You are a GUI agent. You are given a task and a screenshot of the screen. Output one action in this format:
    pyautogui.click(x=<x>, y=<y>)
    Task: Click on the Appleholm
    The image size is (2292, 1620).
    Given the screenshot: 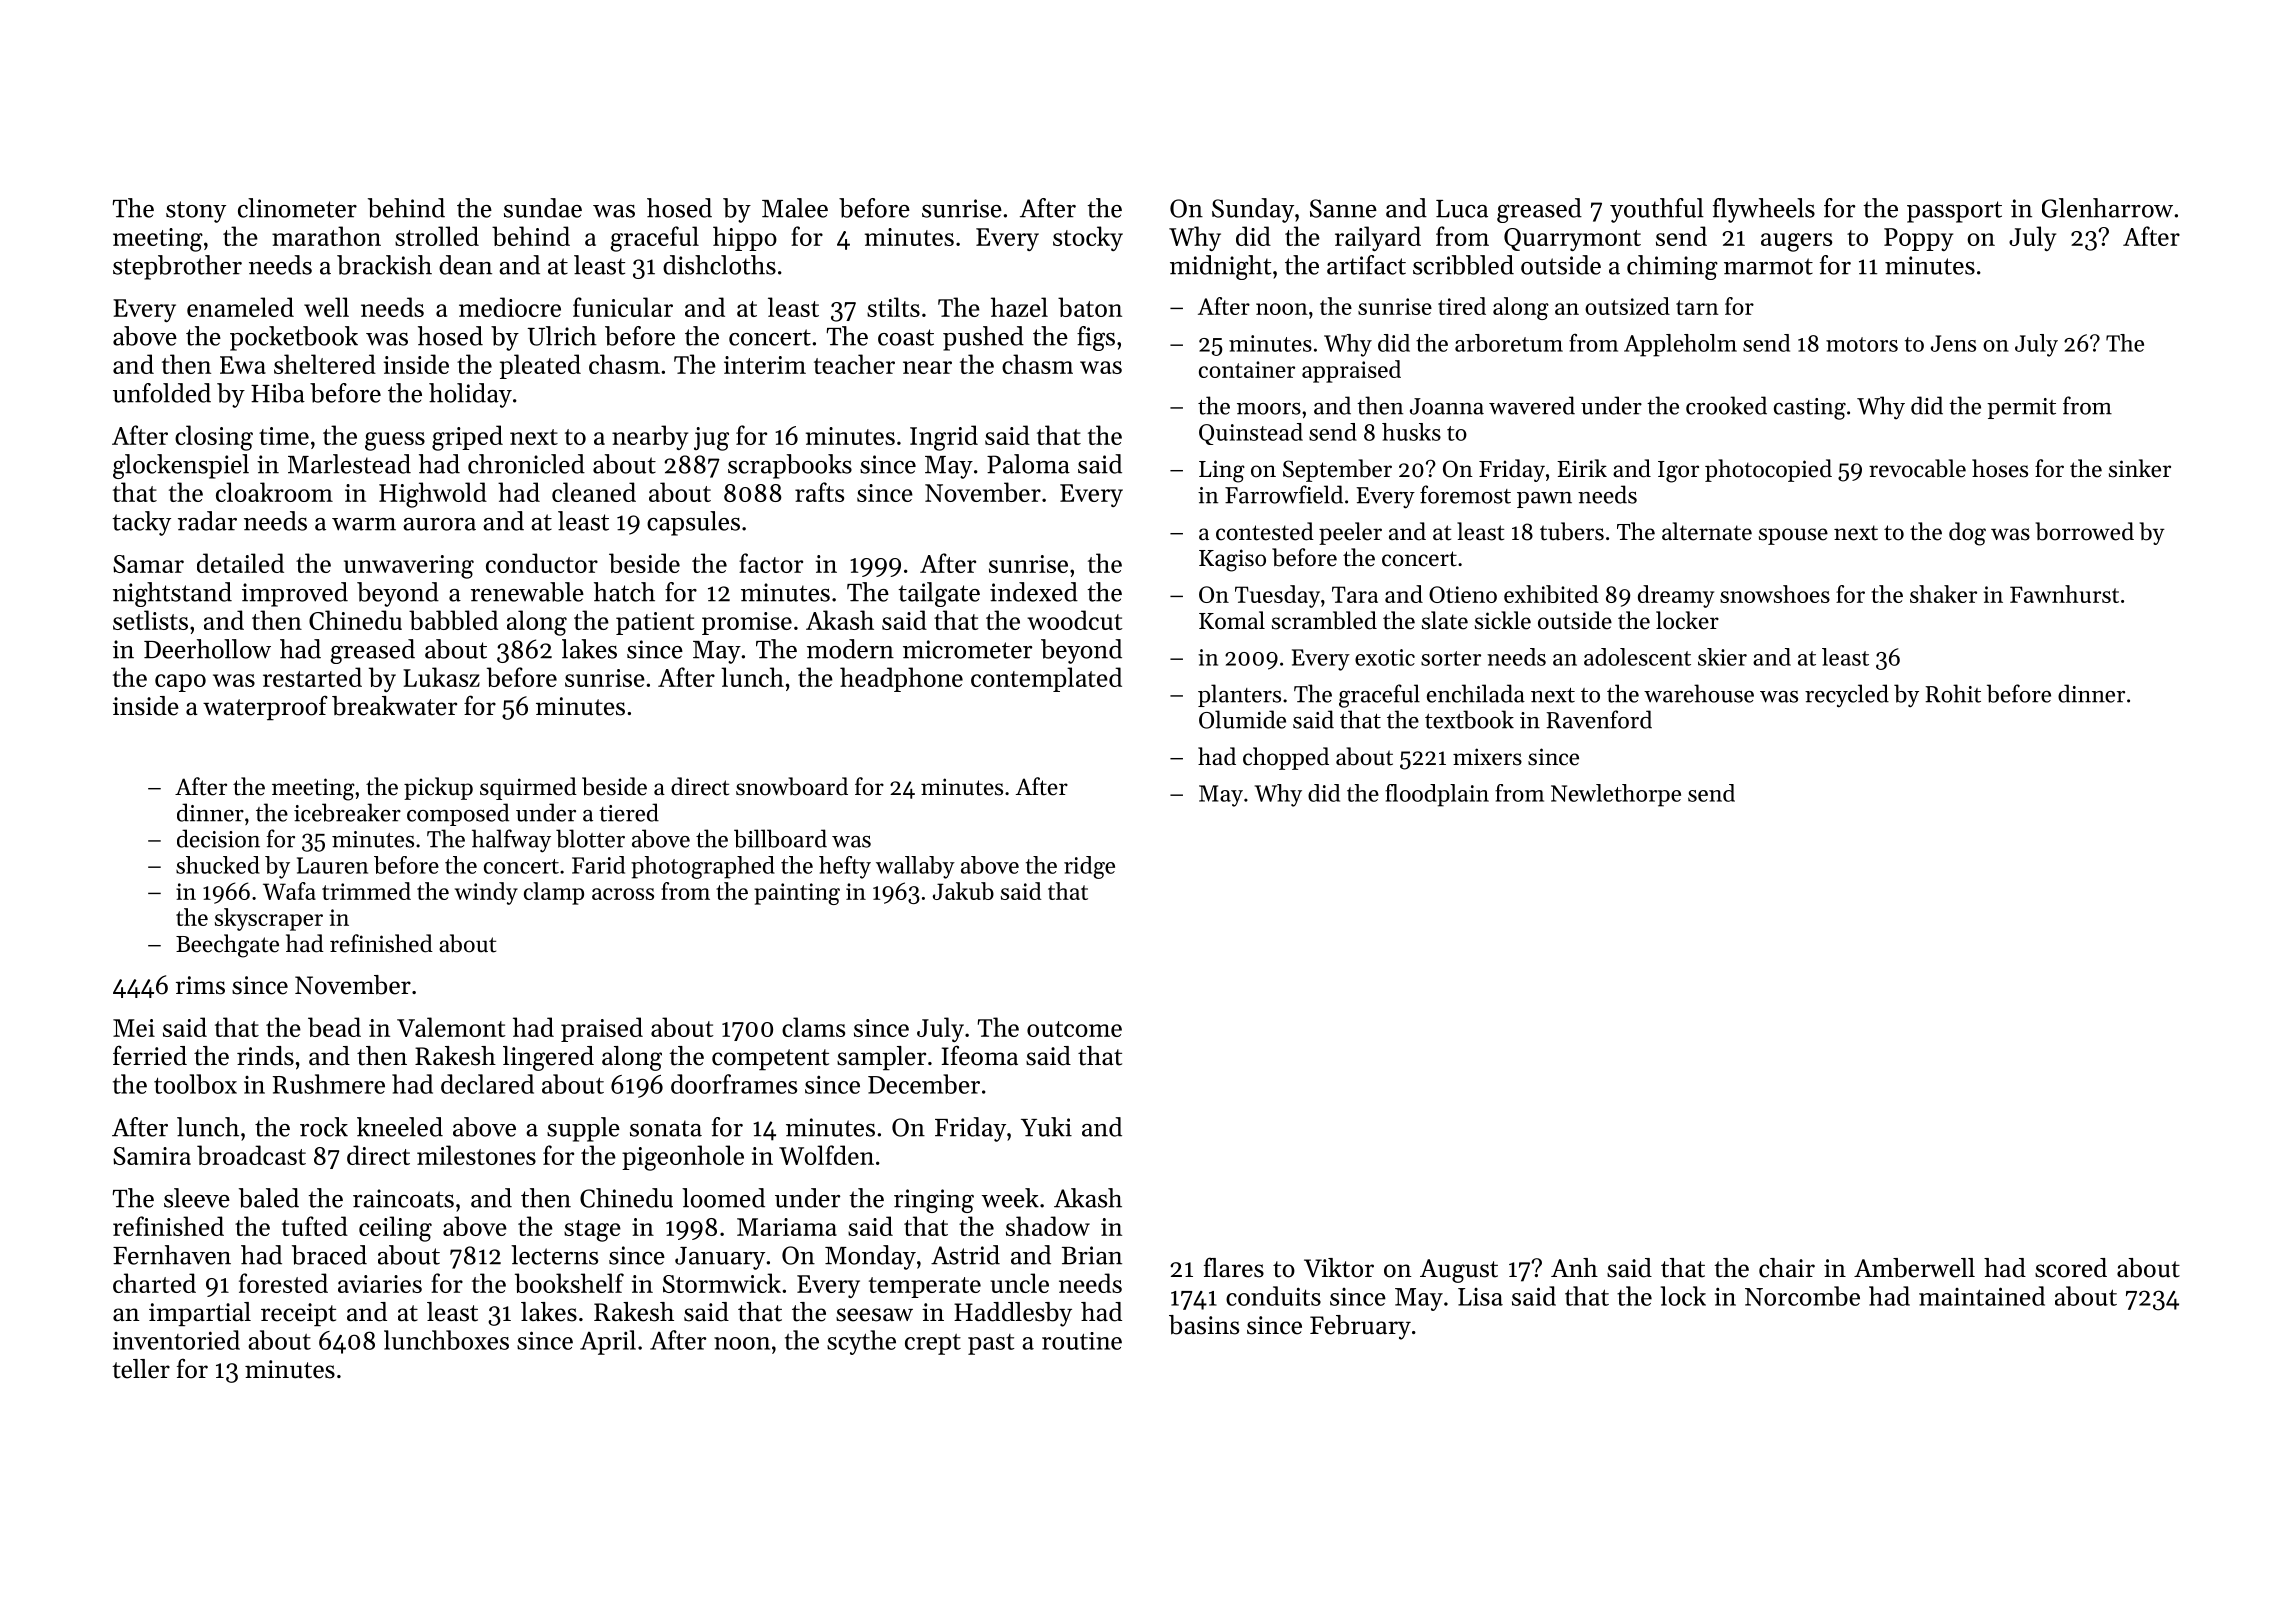 What is the action you would take?
    pyautogui.click(x=1680, y=345)
